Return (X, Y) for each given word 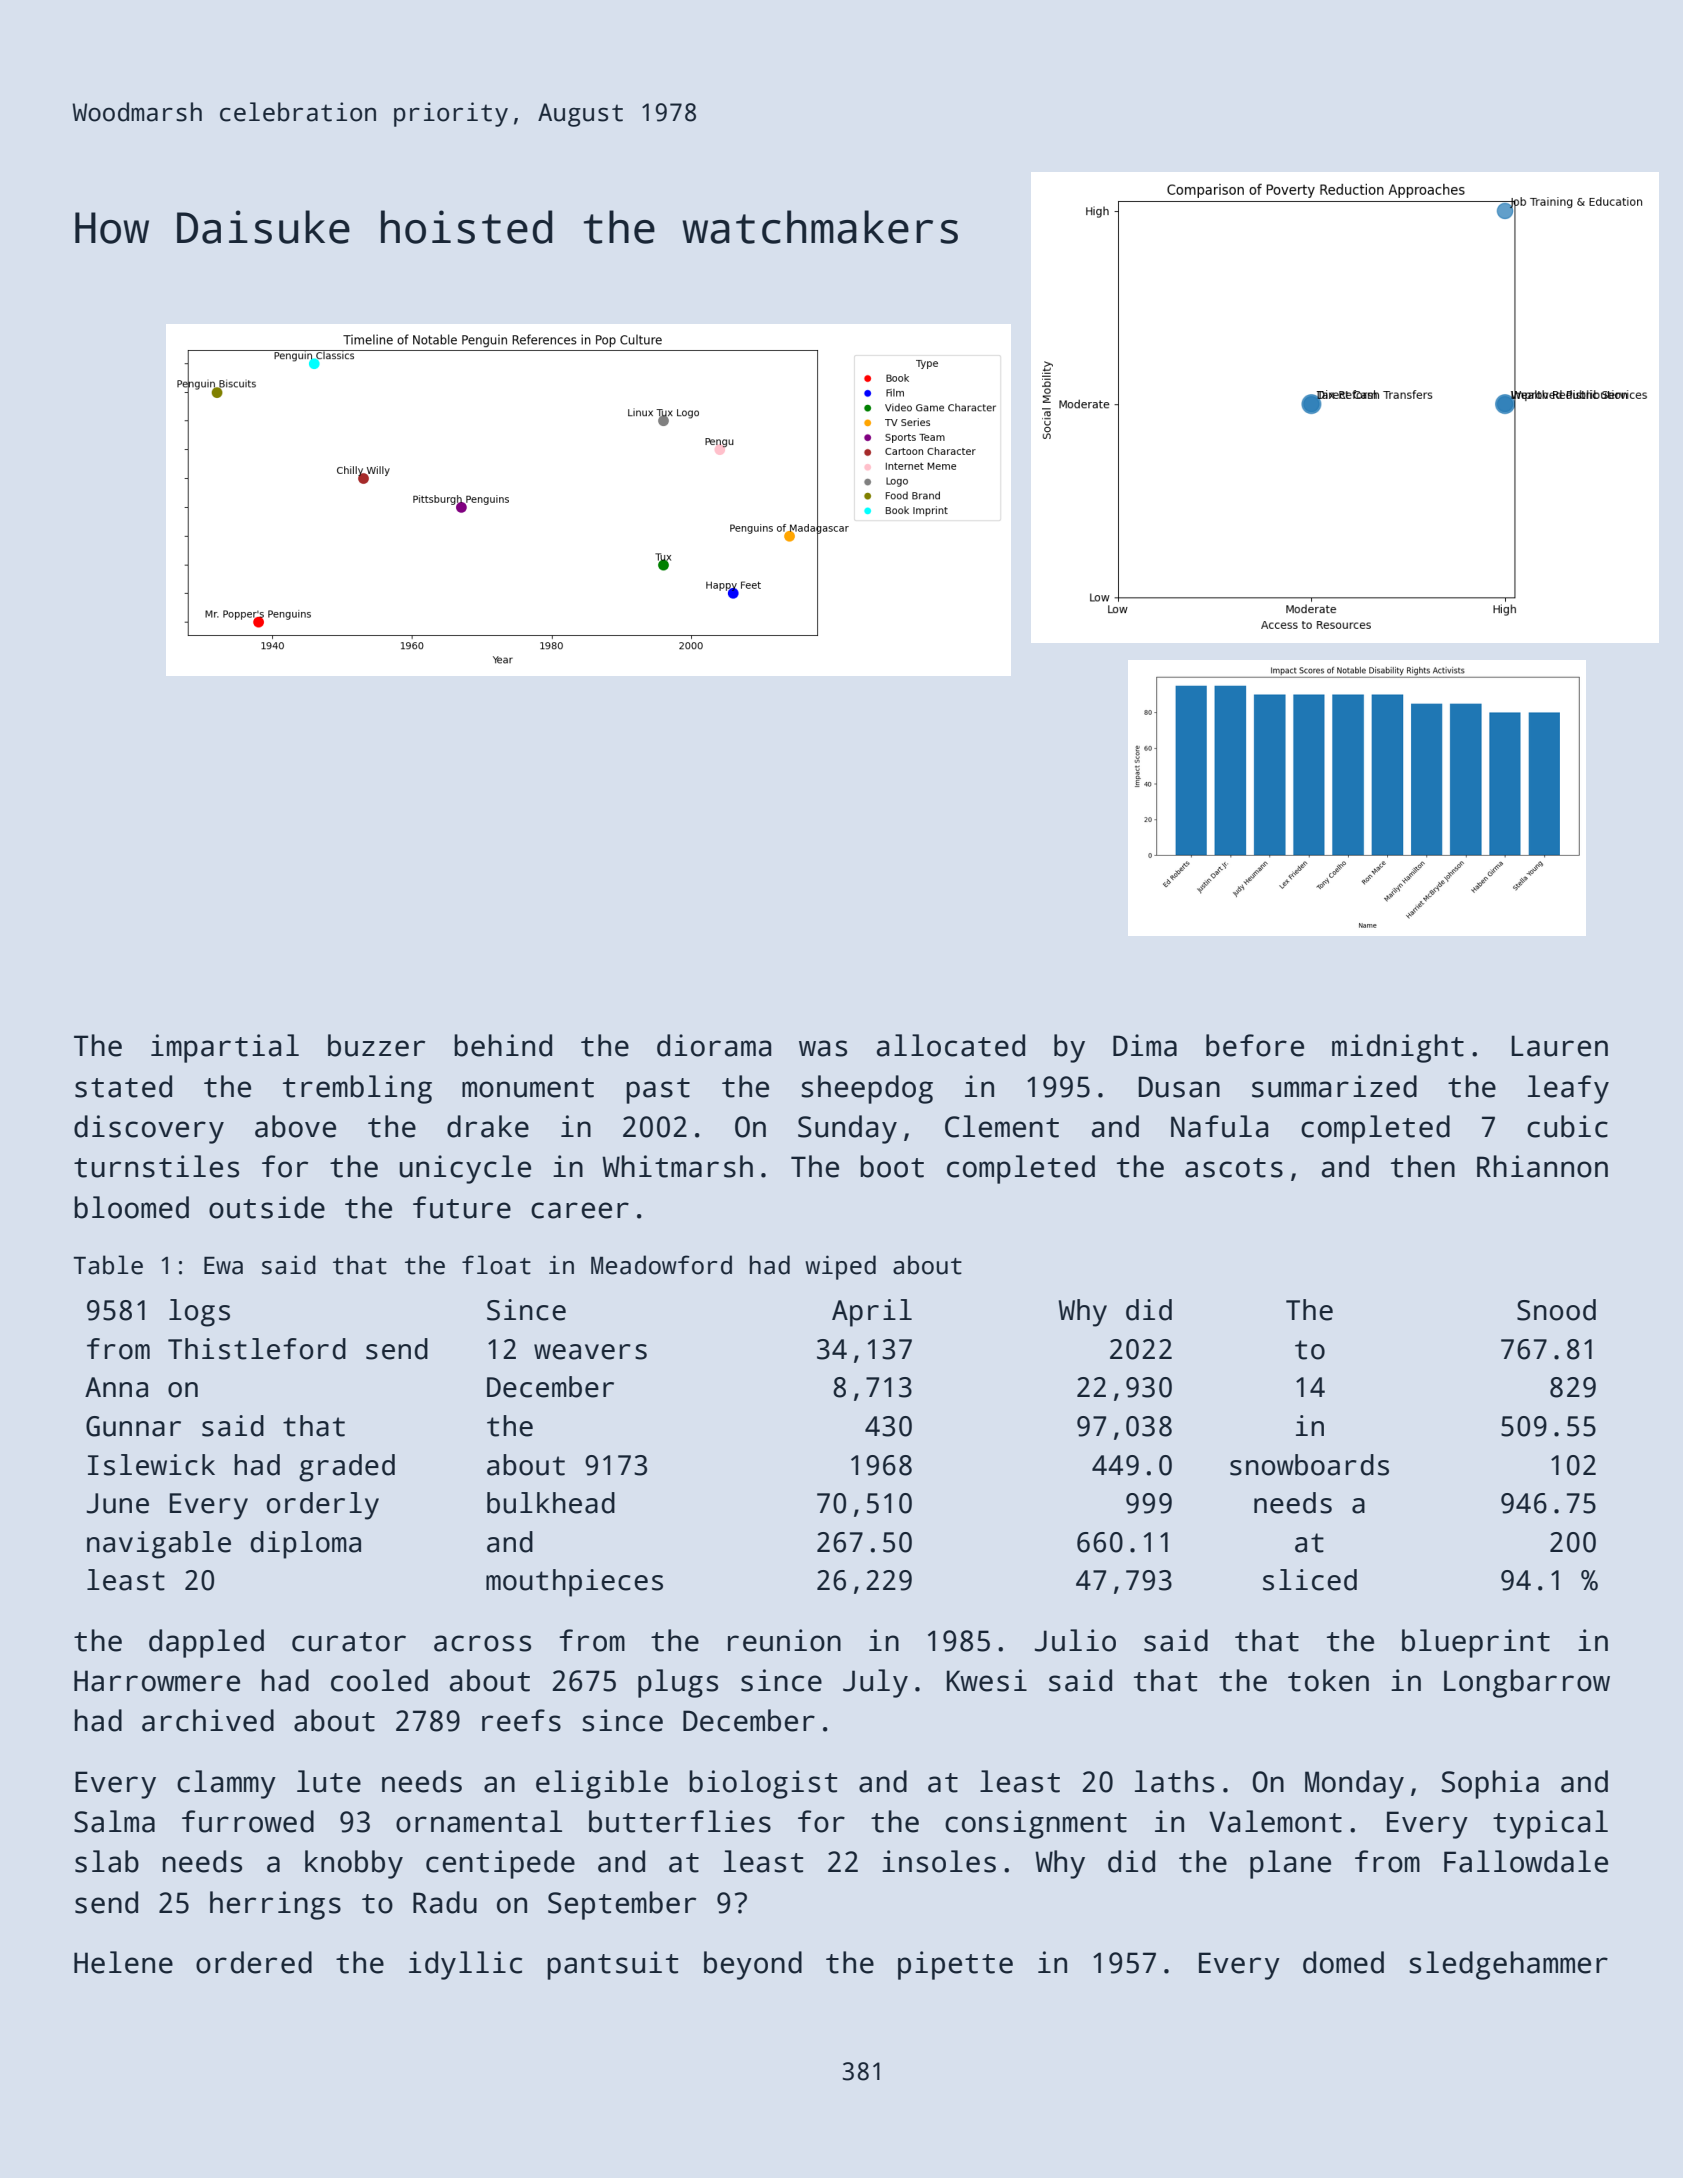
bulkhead (551, 1503)
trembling (357, 1089)
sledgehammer (1508, 1965)
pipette (955, 1965)
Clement (1002, 1126)
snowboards (1309, 1465)
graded (347, 1468)
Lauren (1560, 1046)
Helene (123, 1962)
